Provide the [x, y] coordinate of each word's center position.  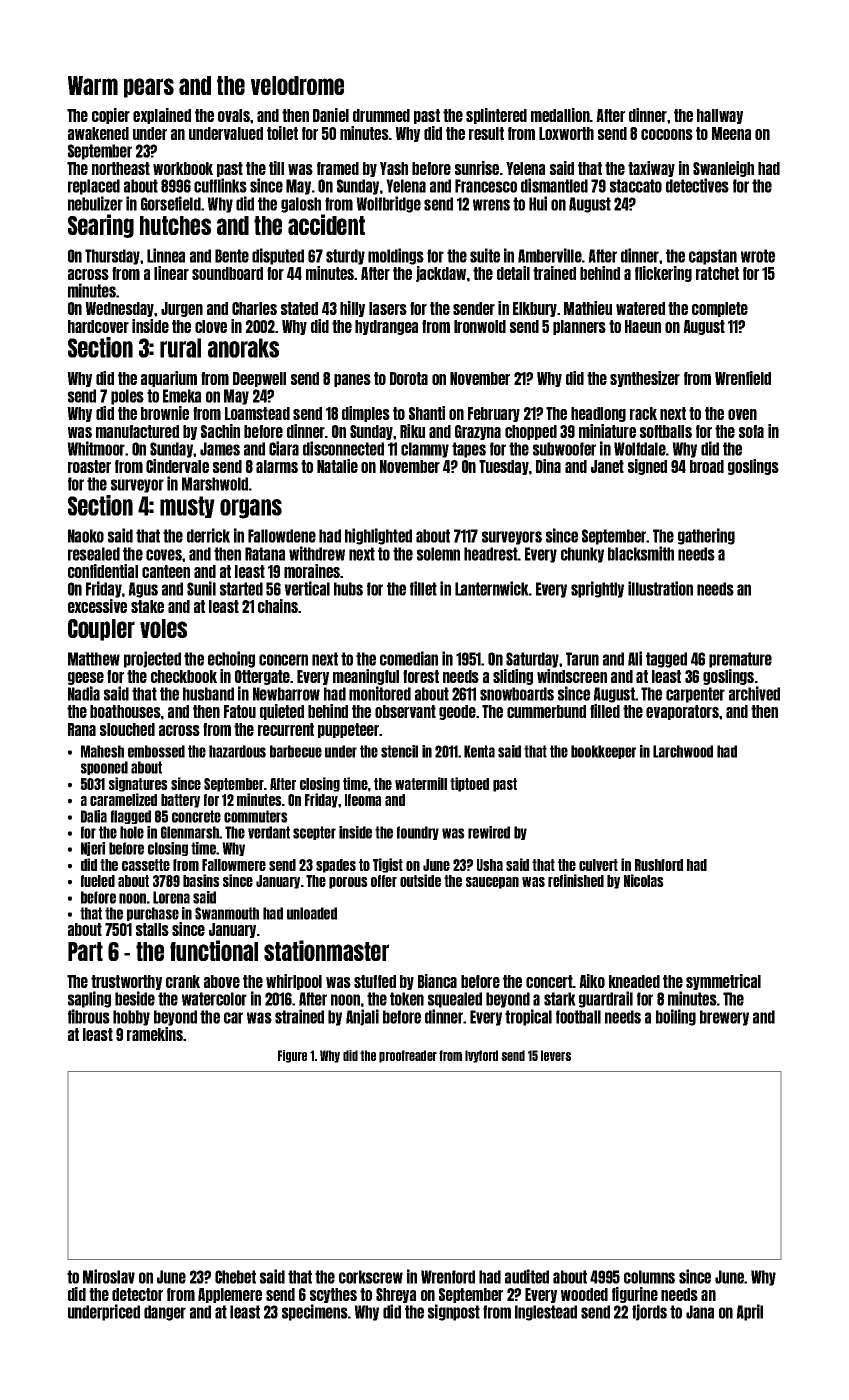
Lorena [171, 897]
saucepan [492, 883]
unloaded [312, 913]
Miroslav [109, 1276]
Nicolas [644, 880]
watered [640, 308]
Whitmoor [96, 448]
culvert [598, 865]
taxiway [651, 169]
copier [111, 116]
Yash [394, 168]
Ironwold [480, 326]
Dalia [94, 816]
